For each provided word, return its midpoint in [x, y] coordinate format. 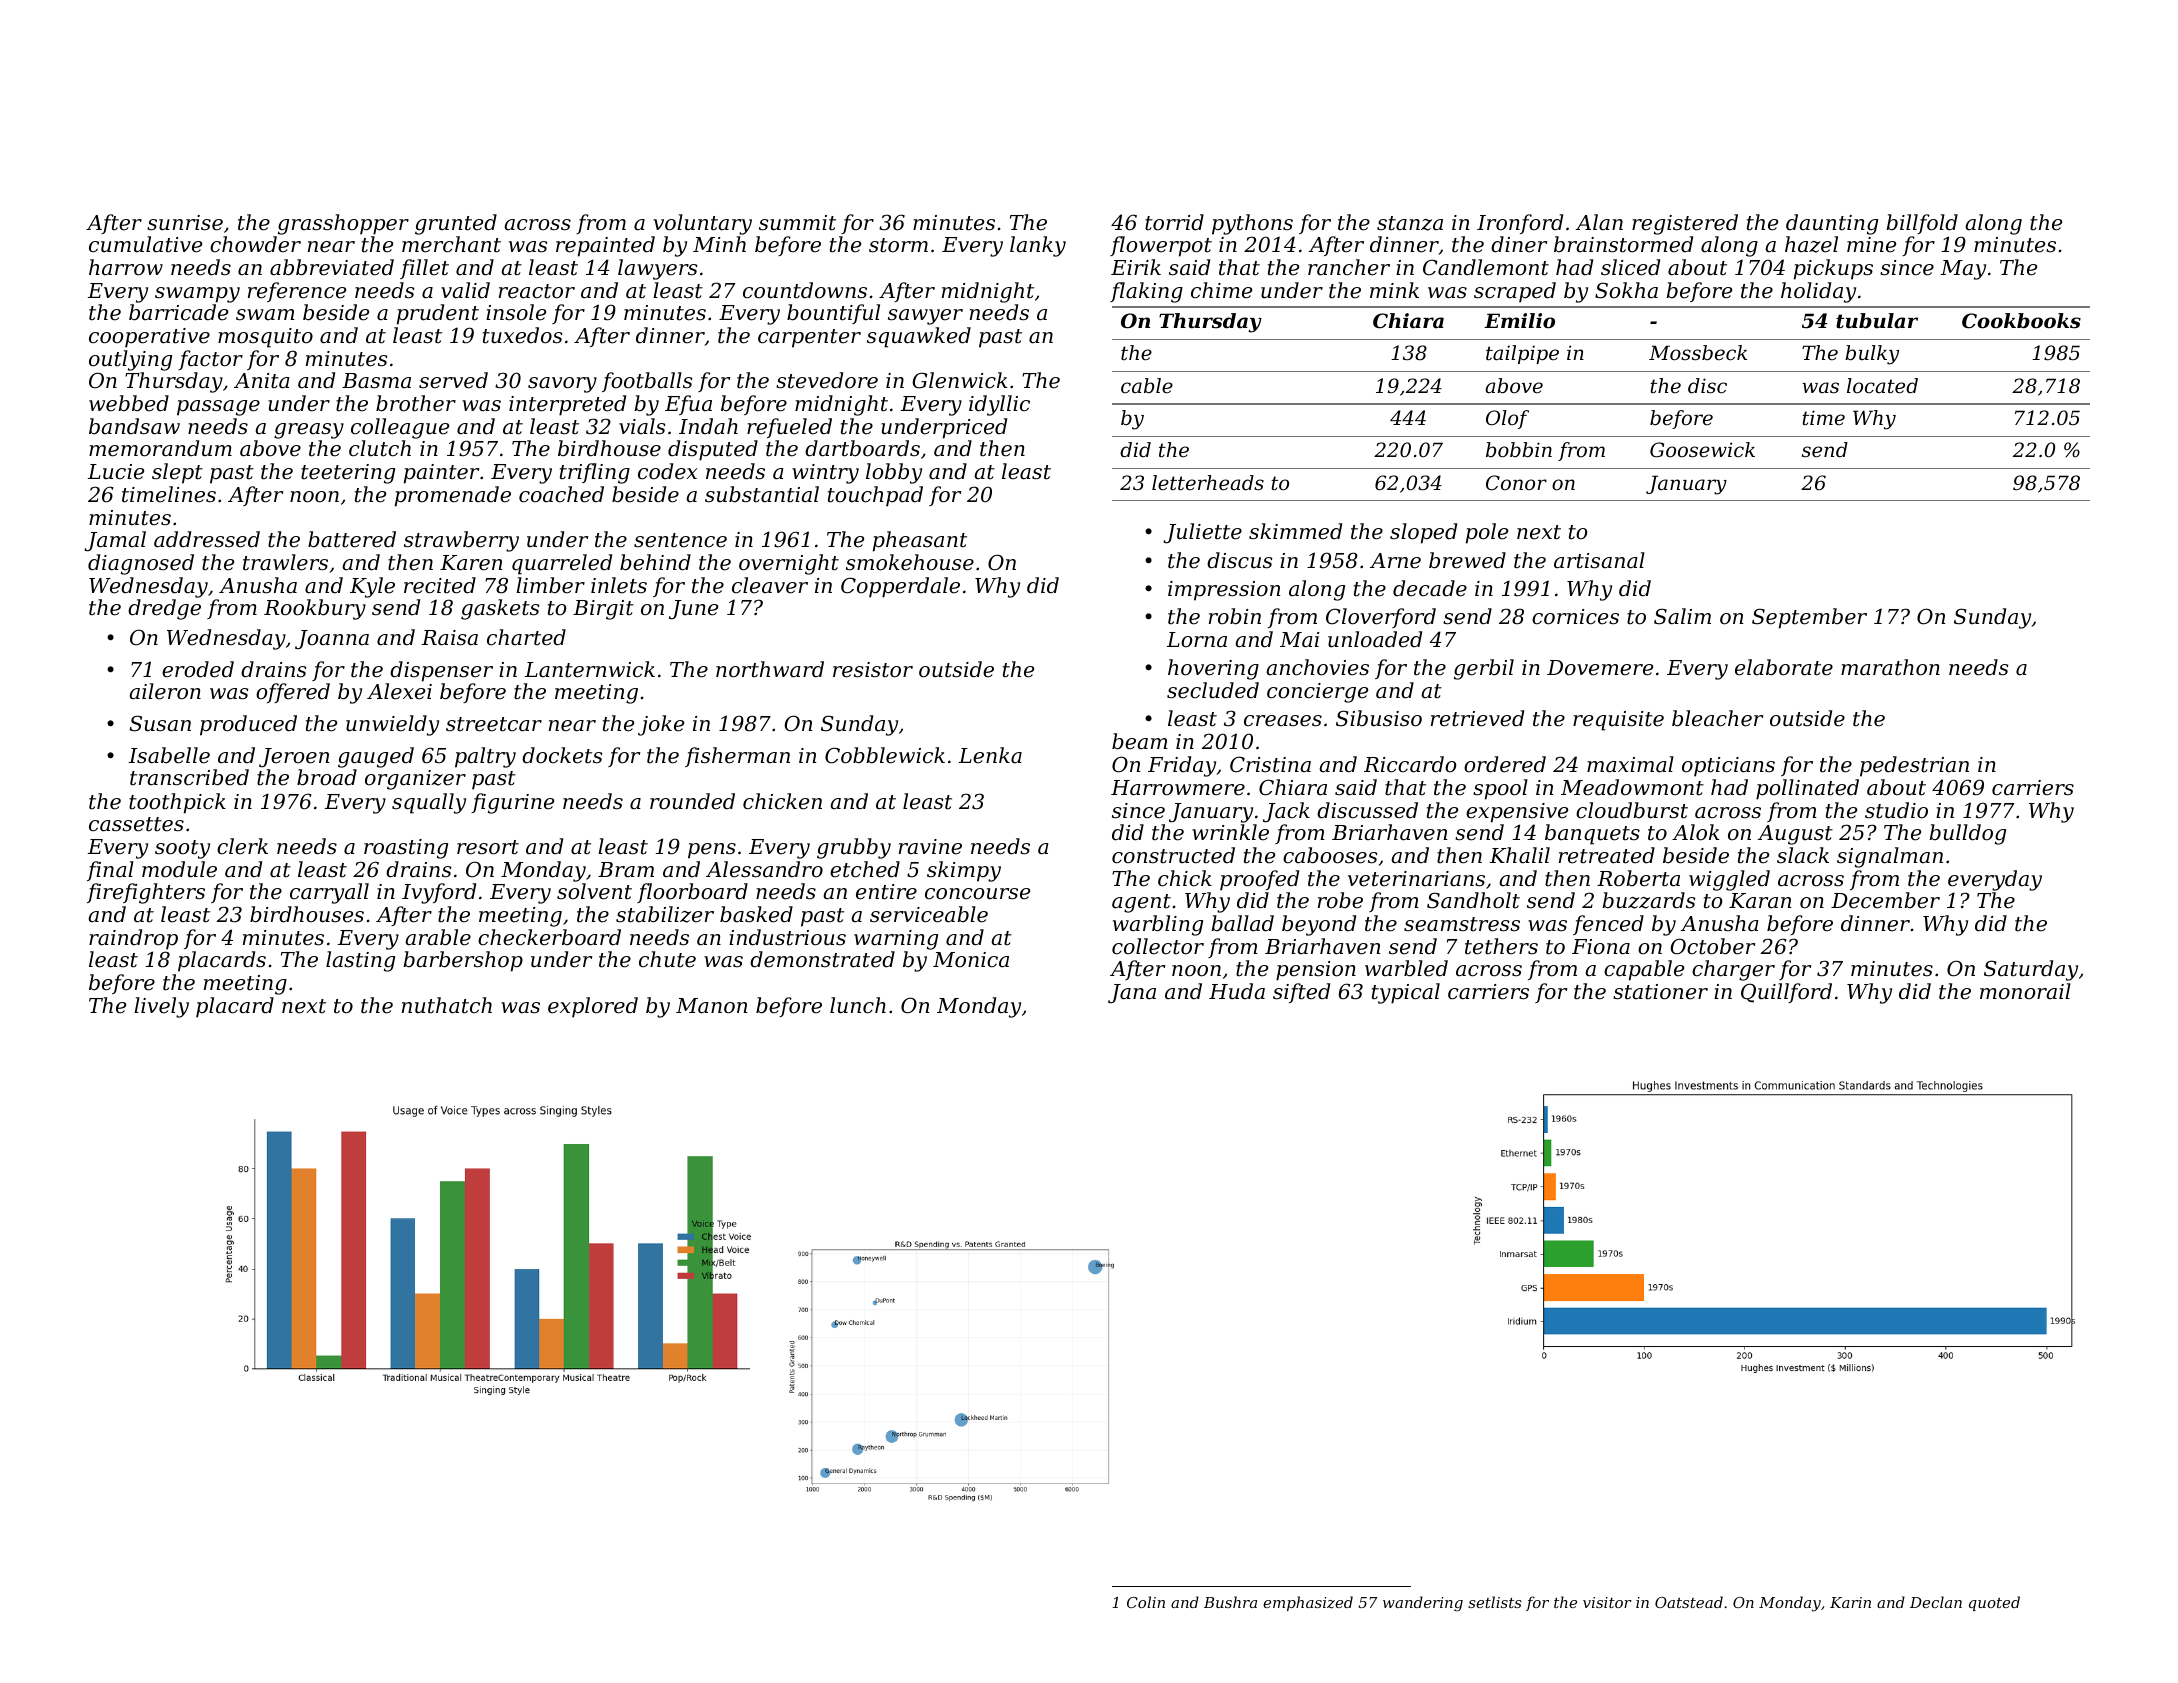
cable [1147, 386]
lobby [894, 473]
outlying [130, 360]
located [1882, 386]
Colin [1146, 1602]
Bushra [1230, 1602]
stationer [1660, 992]
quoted [1994, 1603]
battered [352, 539]
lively [161, 1007]
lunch [858, 1005]
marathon [1890, 667]
